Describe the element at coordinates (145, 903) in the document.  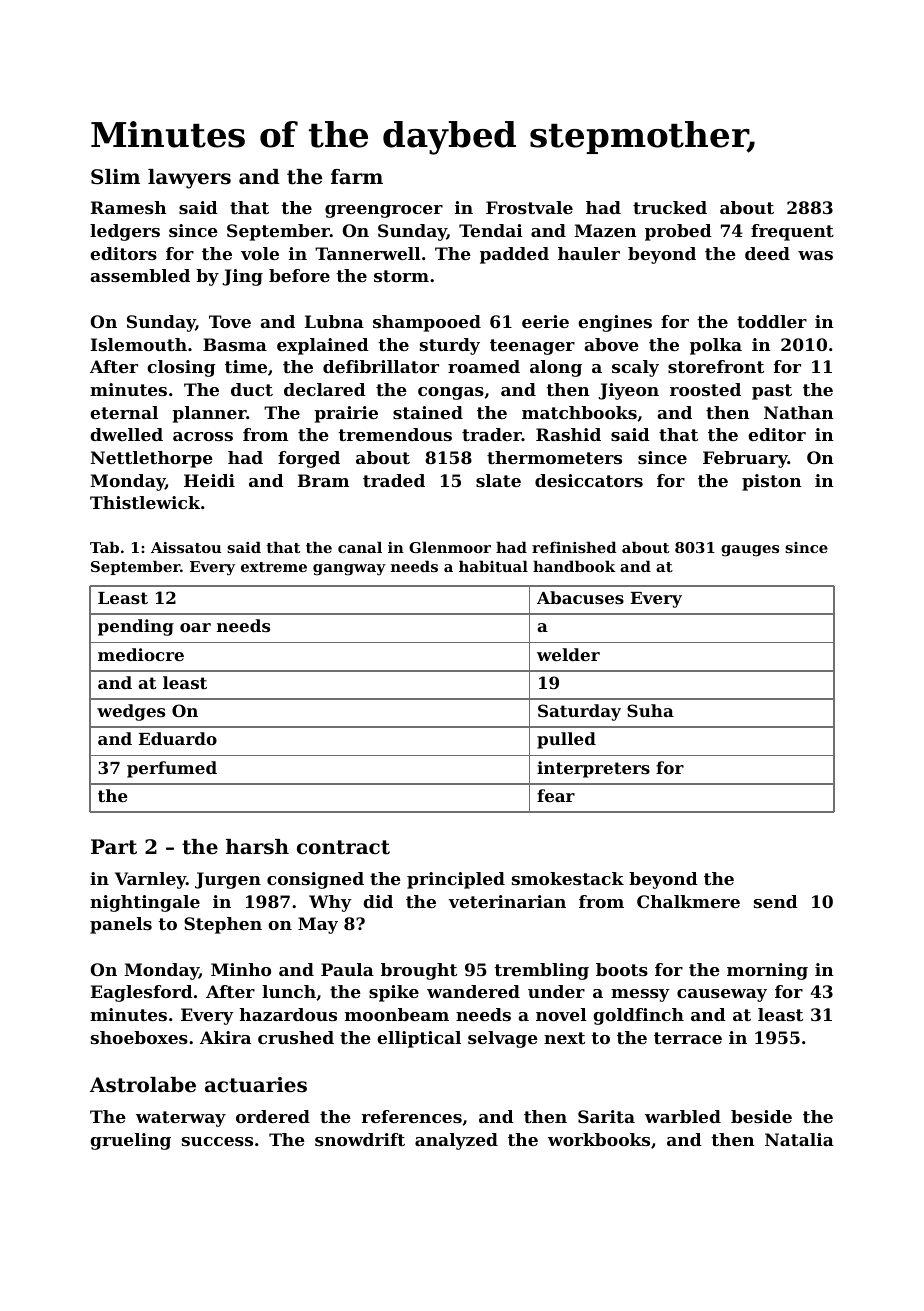
I see `nightingale` at that location.
